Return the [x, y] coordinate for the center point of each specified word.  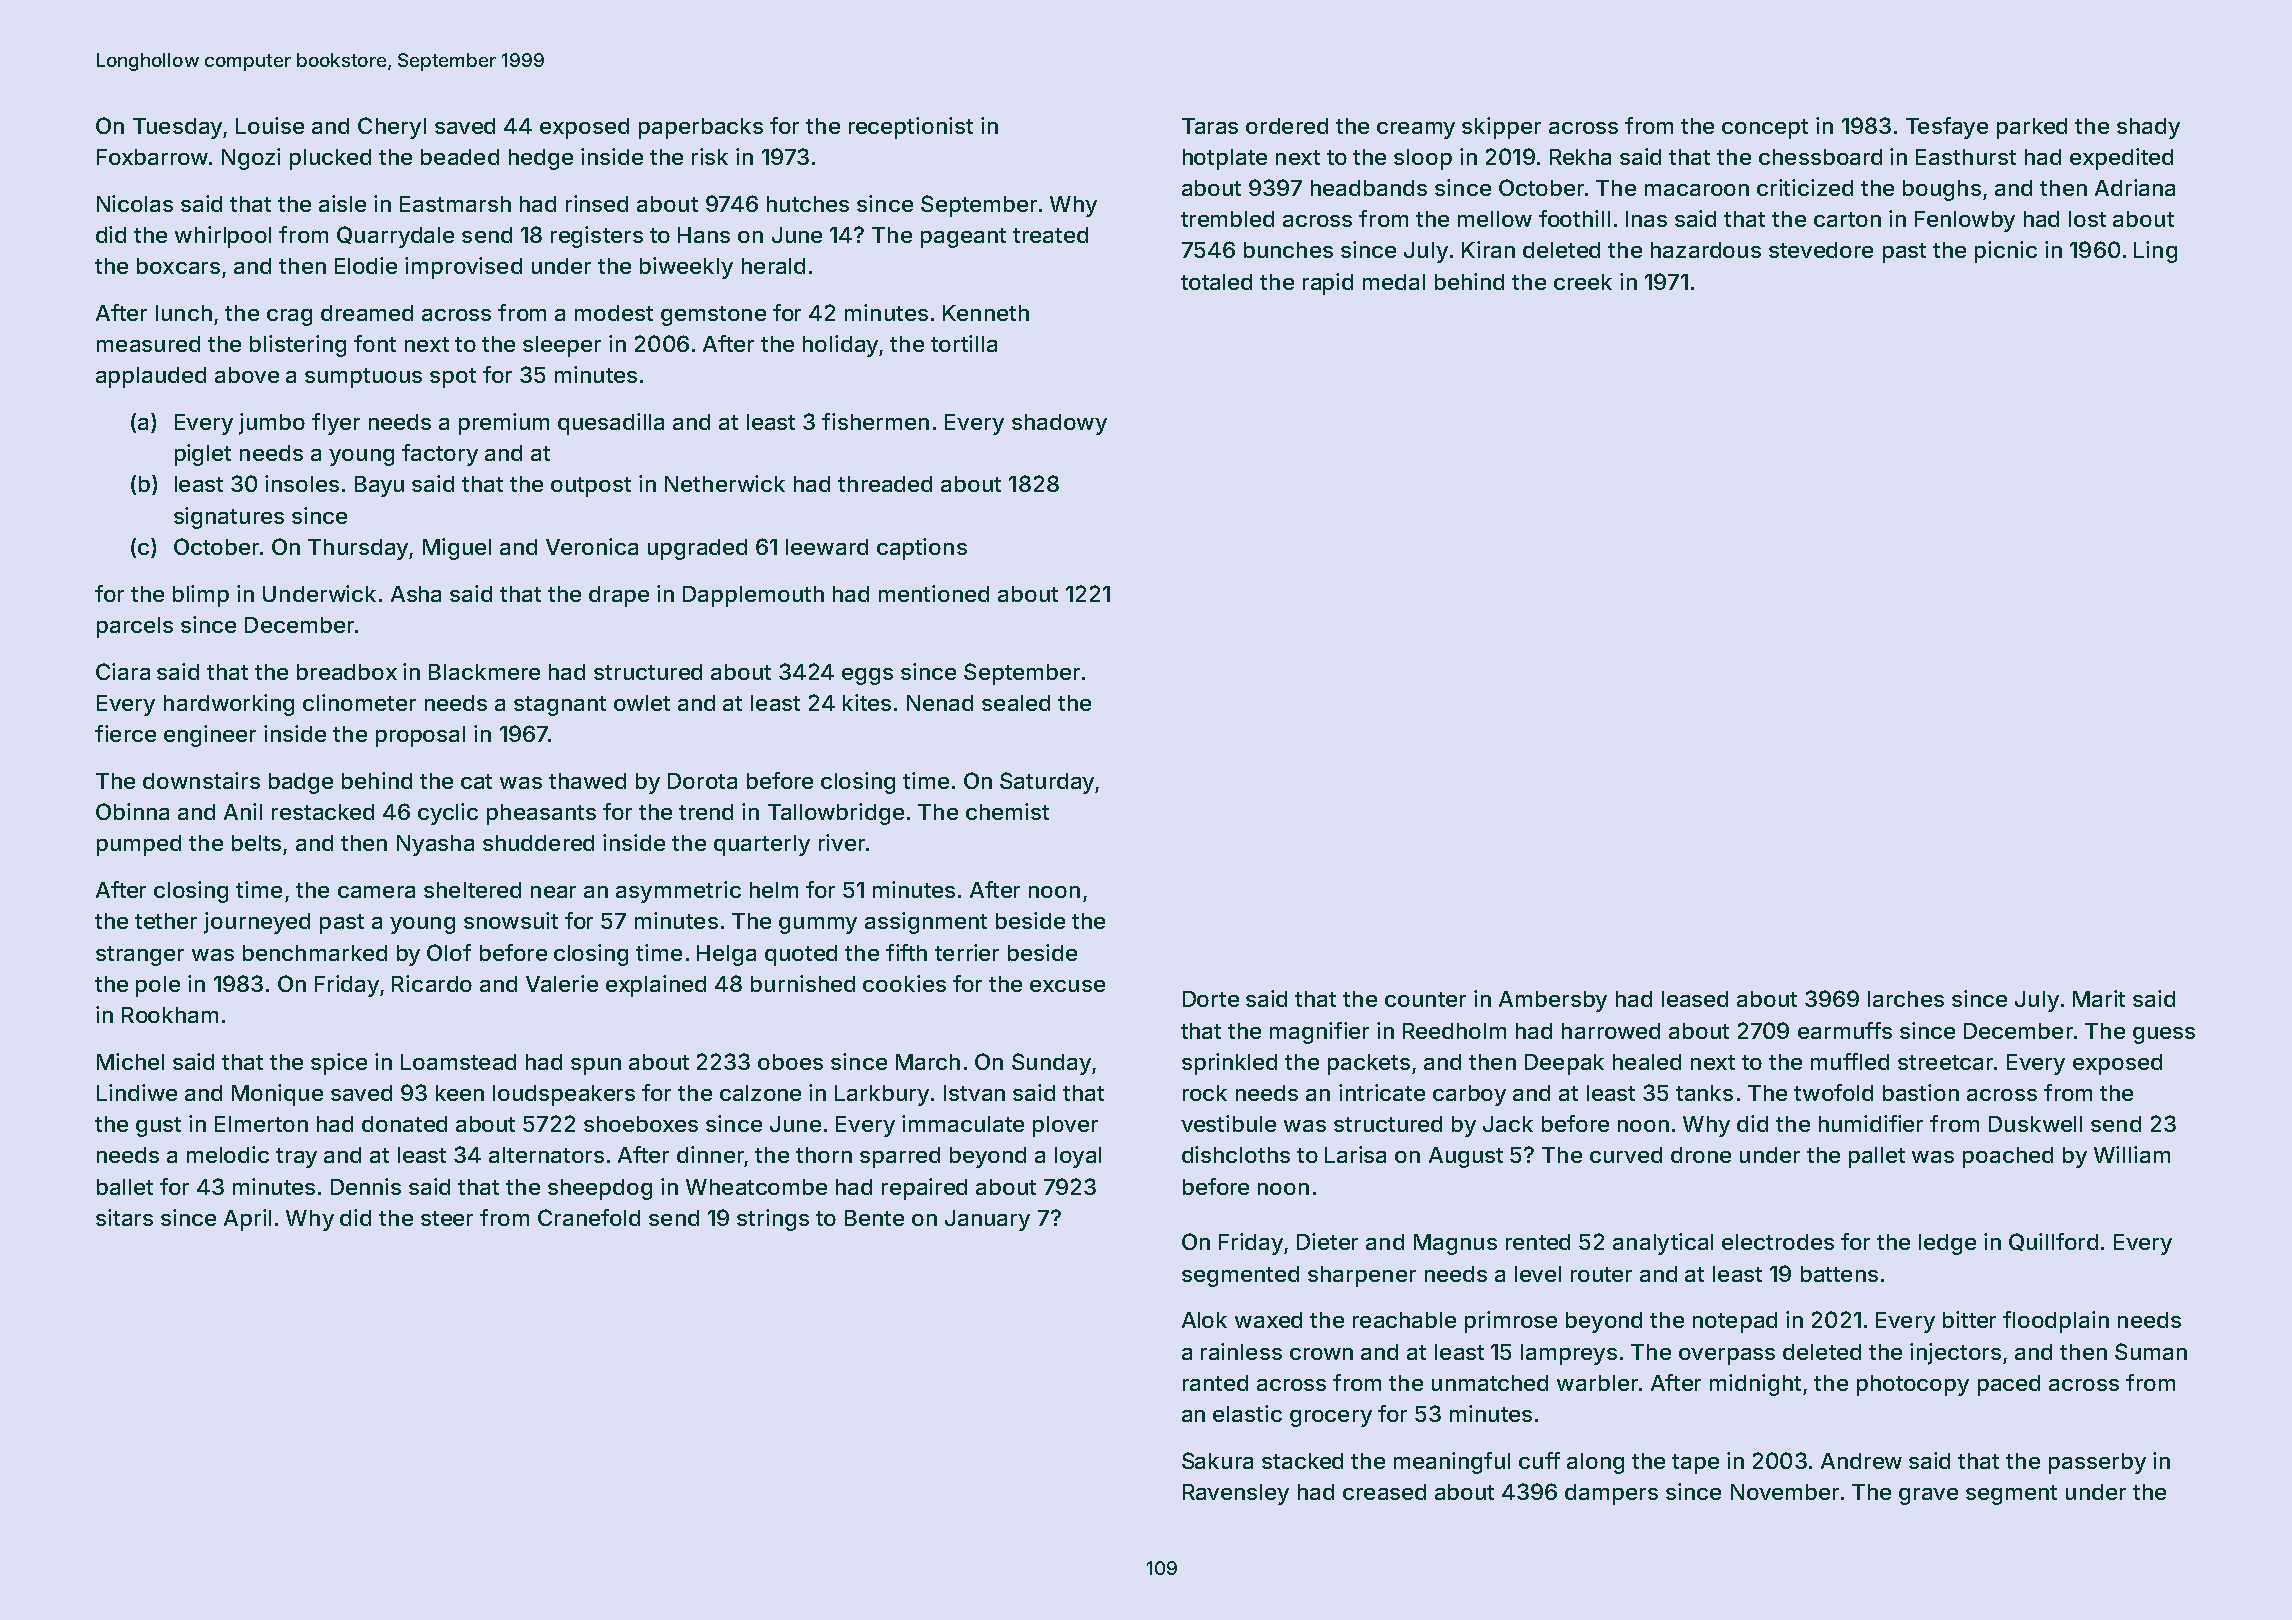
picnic [2006, 252]
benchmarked [315, 953]
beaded [460, 157]
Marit [2099, 998]
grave [1928, 1496]
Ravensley [1236, 1494]
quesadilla [611, 424]
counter [1425, 999]
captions [922, 549]
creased [1384, 1492]
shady [2148, 128]
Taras [1210, 126]
